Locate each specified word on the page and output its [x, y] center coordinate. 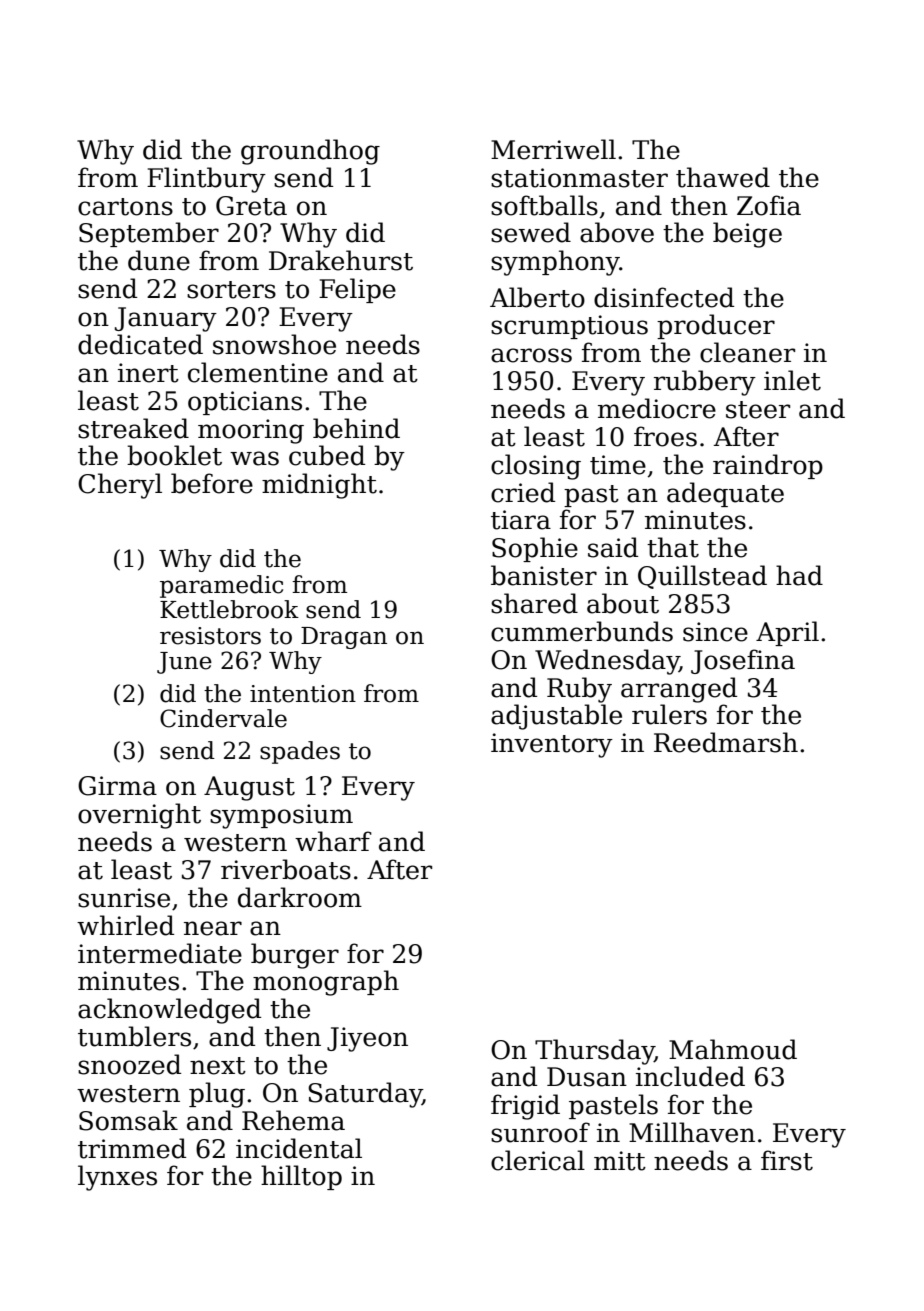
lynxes [117, 1178]
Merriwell [553, 149]
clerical [538, 1160]
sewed [531, 232]
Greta [251, 206]
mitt [620, 1161]
